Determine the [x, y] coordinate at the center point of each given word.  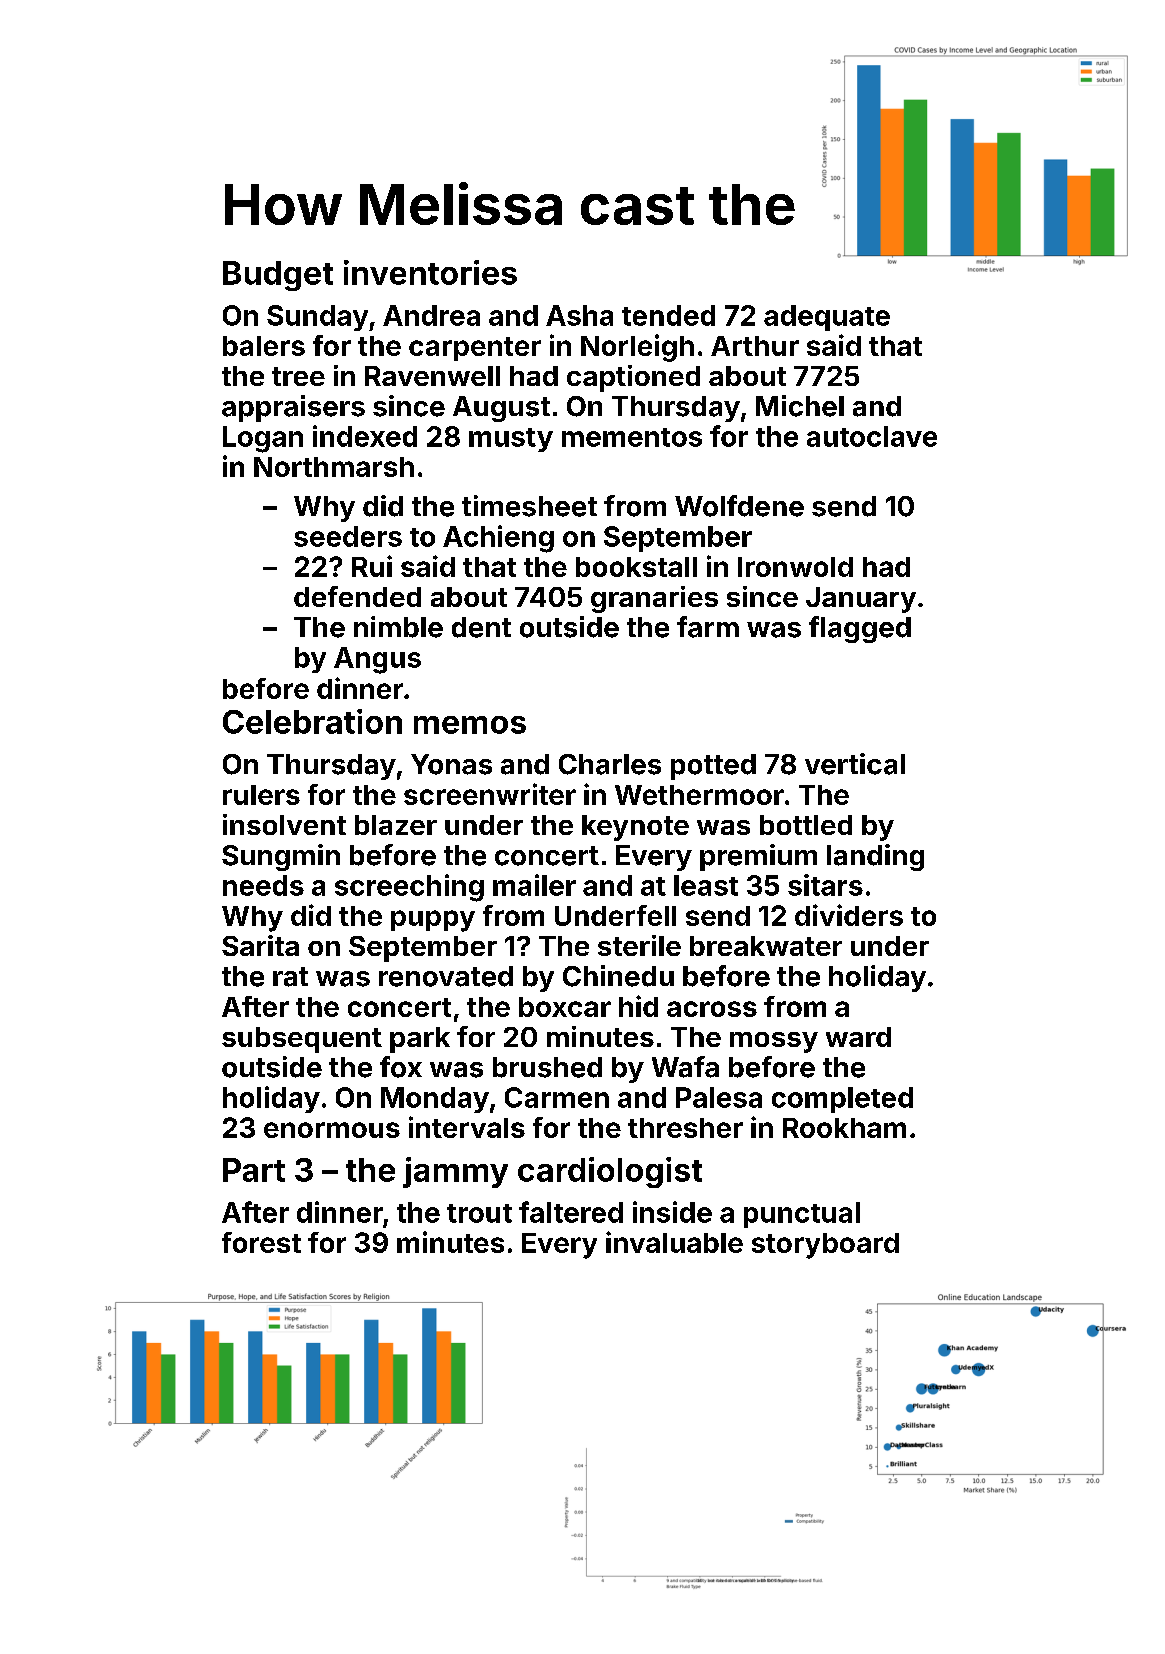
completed [842, 1100]
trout [479, 1213]
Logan [263, 439]
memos [470, 725]
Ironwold [795, 567]
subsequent [302, 1040]
